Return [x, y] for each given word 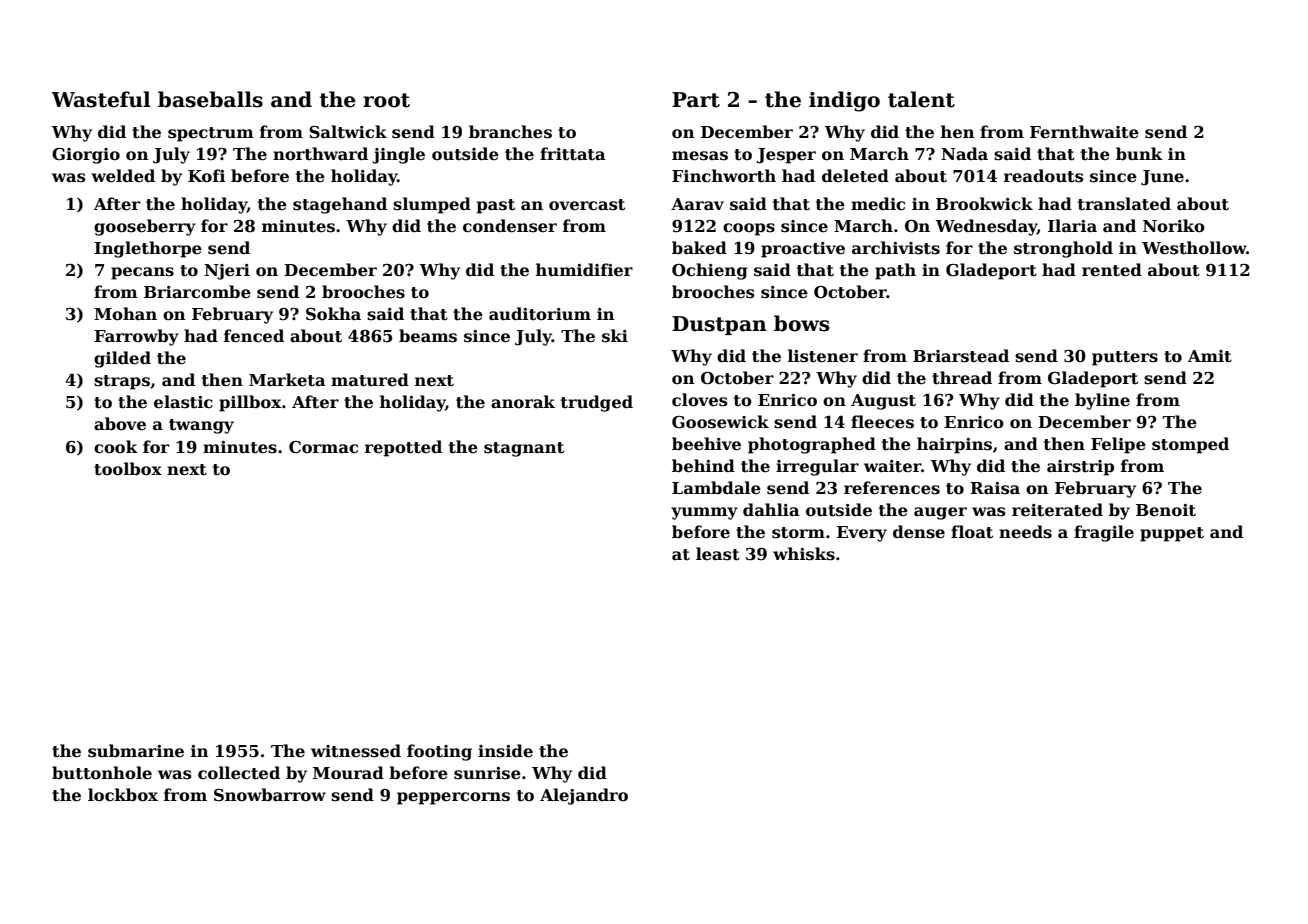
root [386, 100]
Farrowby [136, 337]
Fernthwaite [1084, 132]
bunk [1139, 154]
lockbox [123, 795]
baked [699, 248]
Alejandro [584, 796]
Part [696, 100]
